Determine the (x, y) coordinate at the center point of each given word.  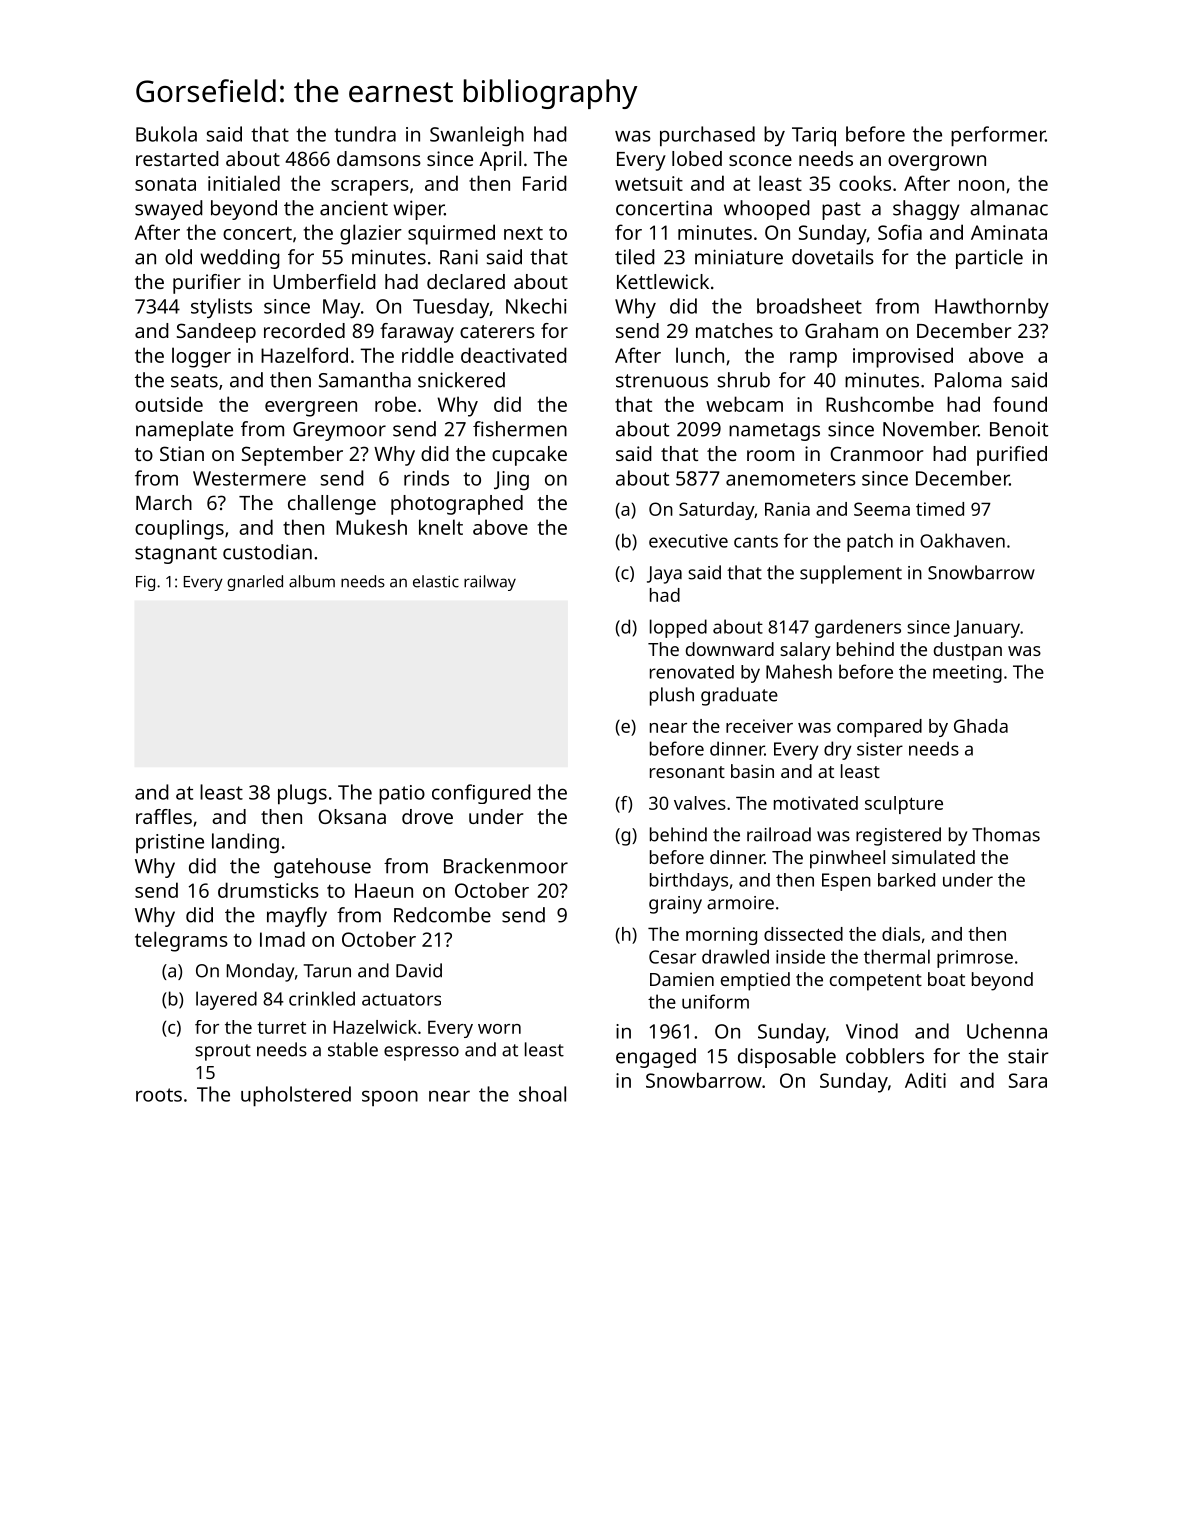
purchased (707, 136)
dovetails (833, 257)
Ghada (981, 726)
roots (159, 1095)
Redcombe (442, 915)
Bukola (166, 134)
